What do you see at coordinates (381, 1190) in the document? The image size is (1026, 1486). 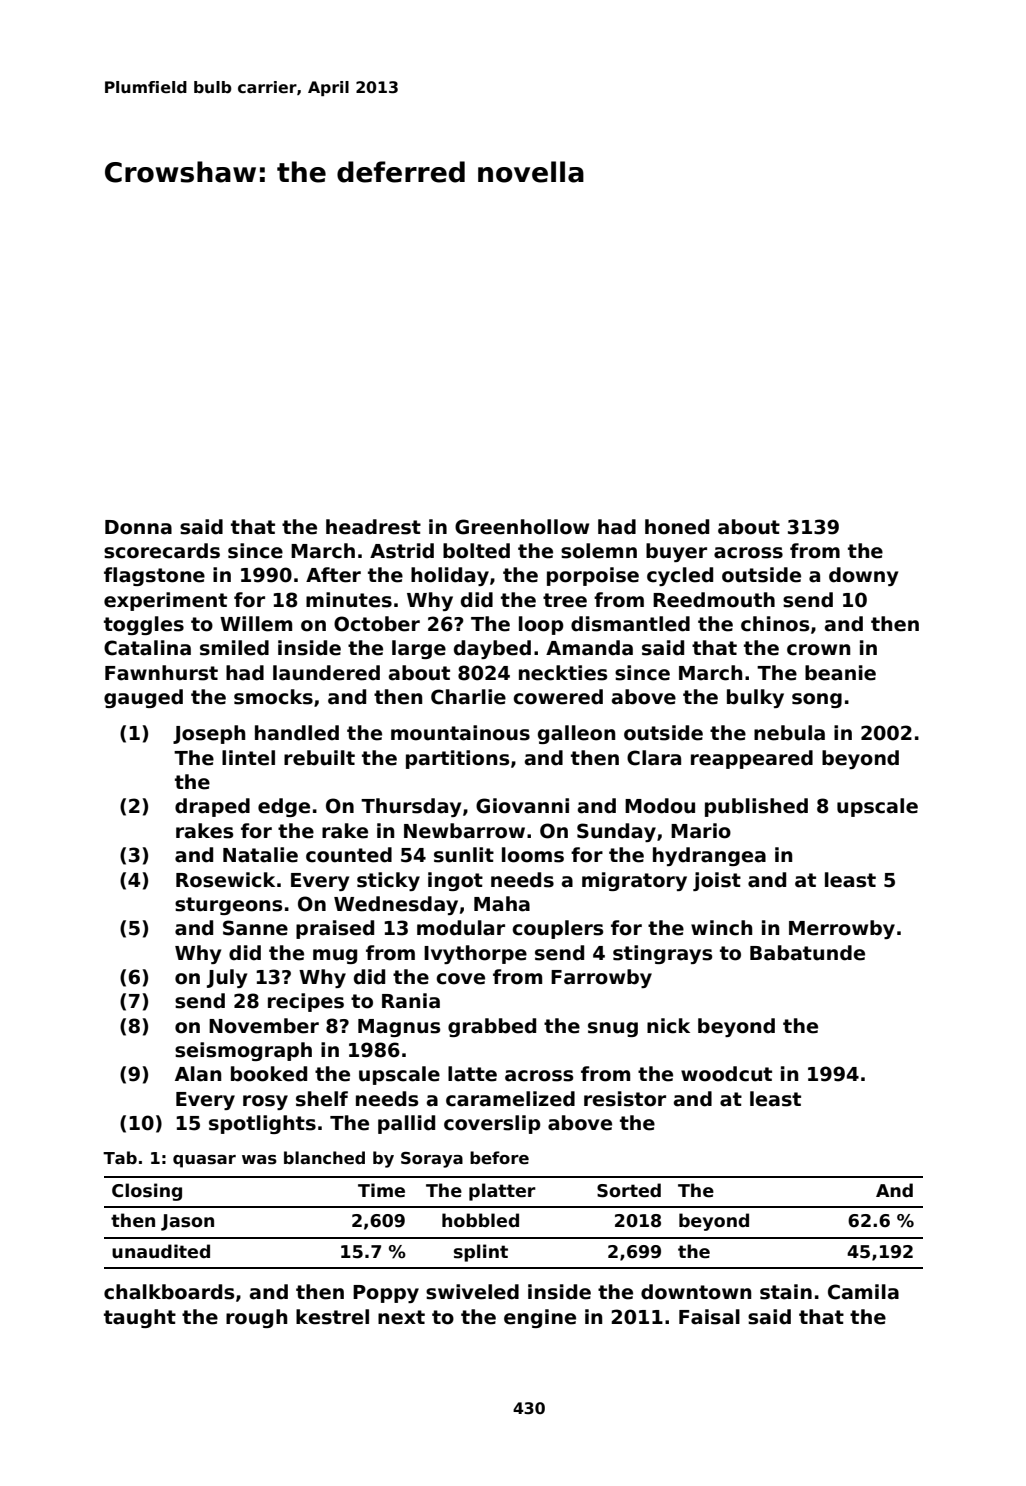 I see `Time` at bounding box center [381, 1190].
